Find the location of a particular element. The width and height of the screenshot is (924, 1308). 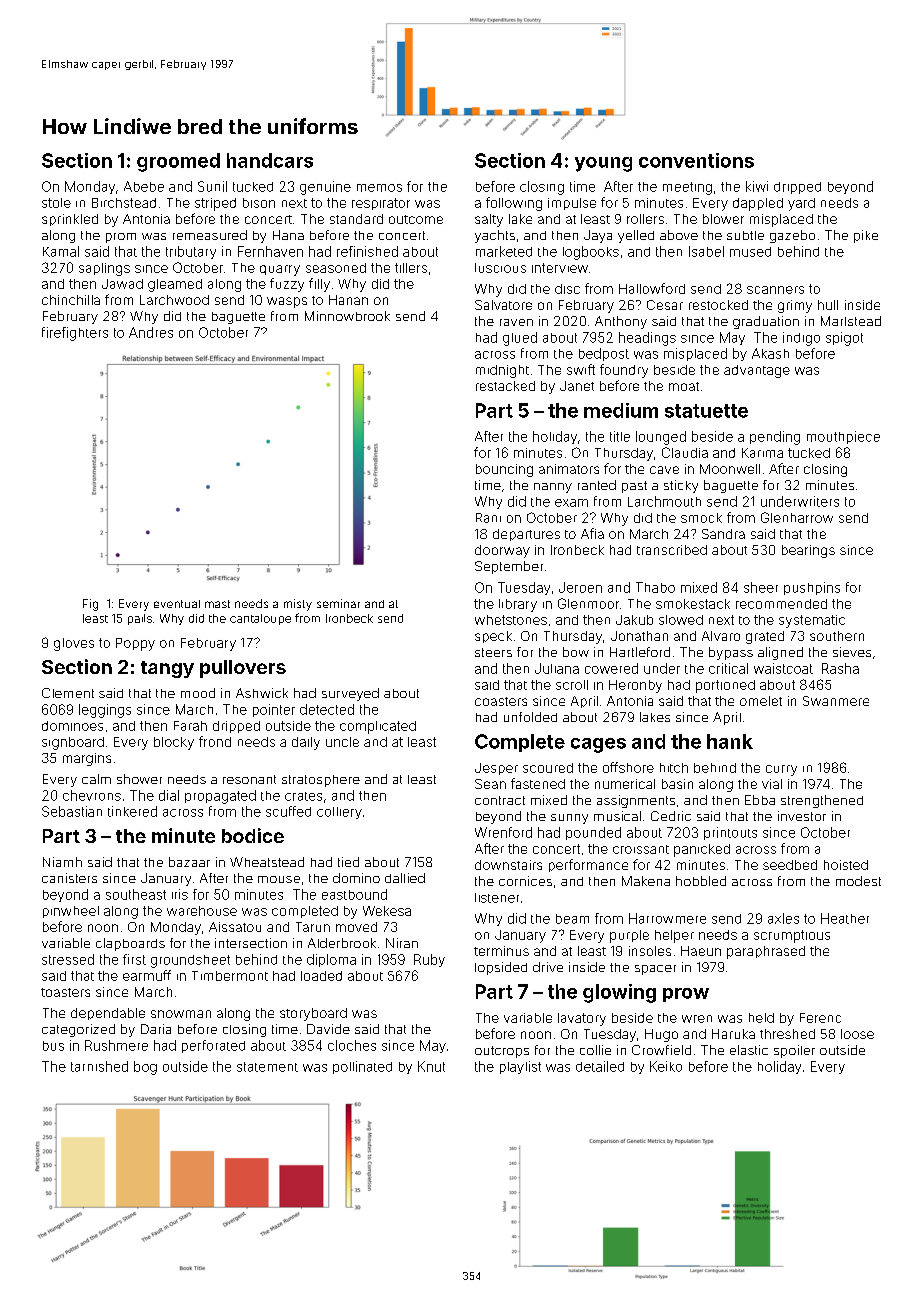

Haeun is located at coordinates (701, 951).
